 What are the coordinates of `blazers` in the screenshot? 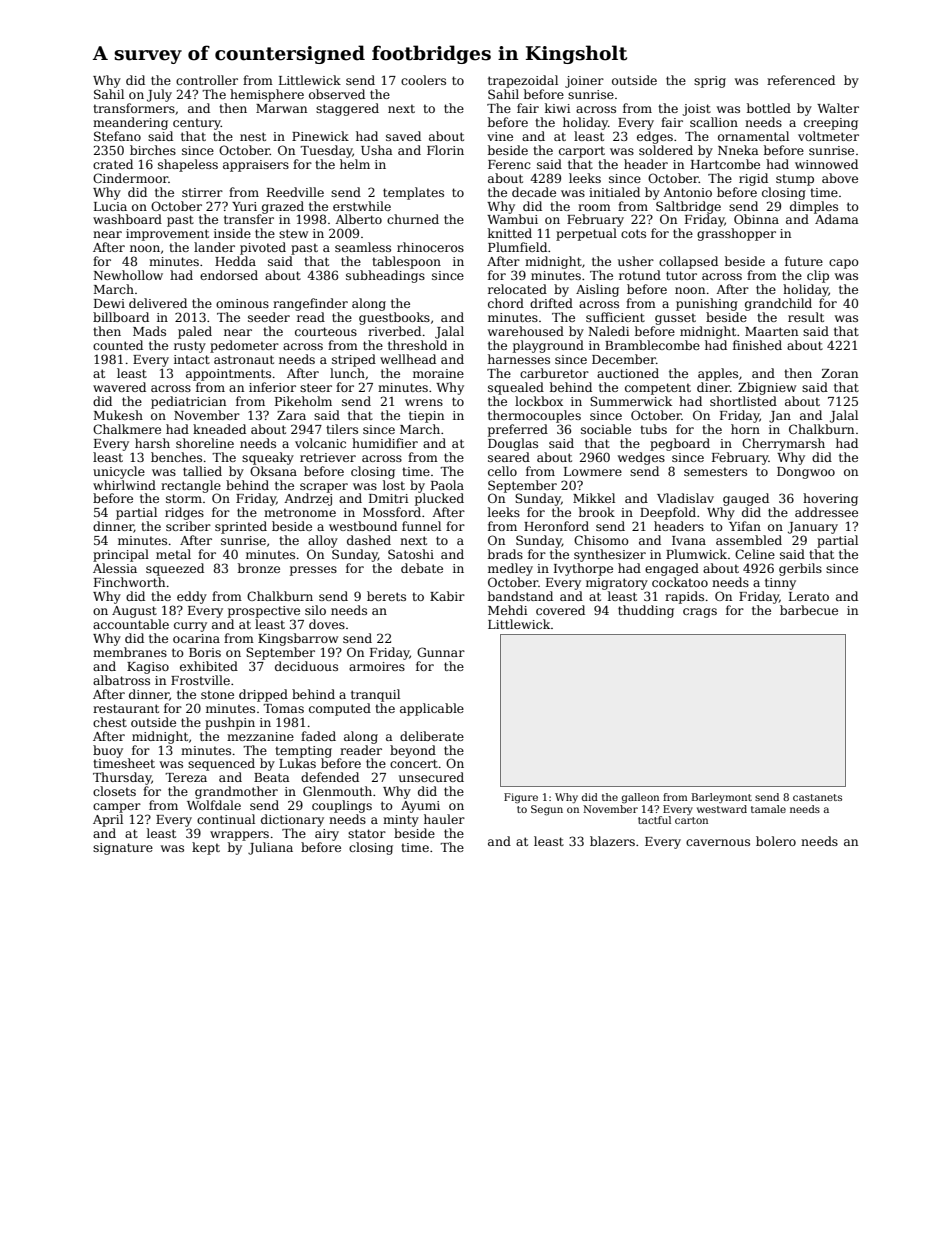 It's located at (612, 841).
